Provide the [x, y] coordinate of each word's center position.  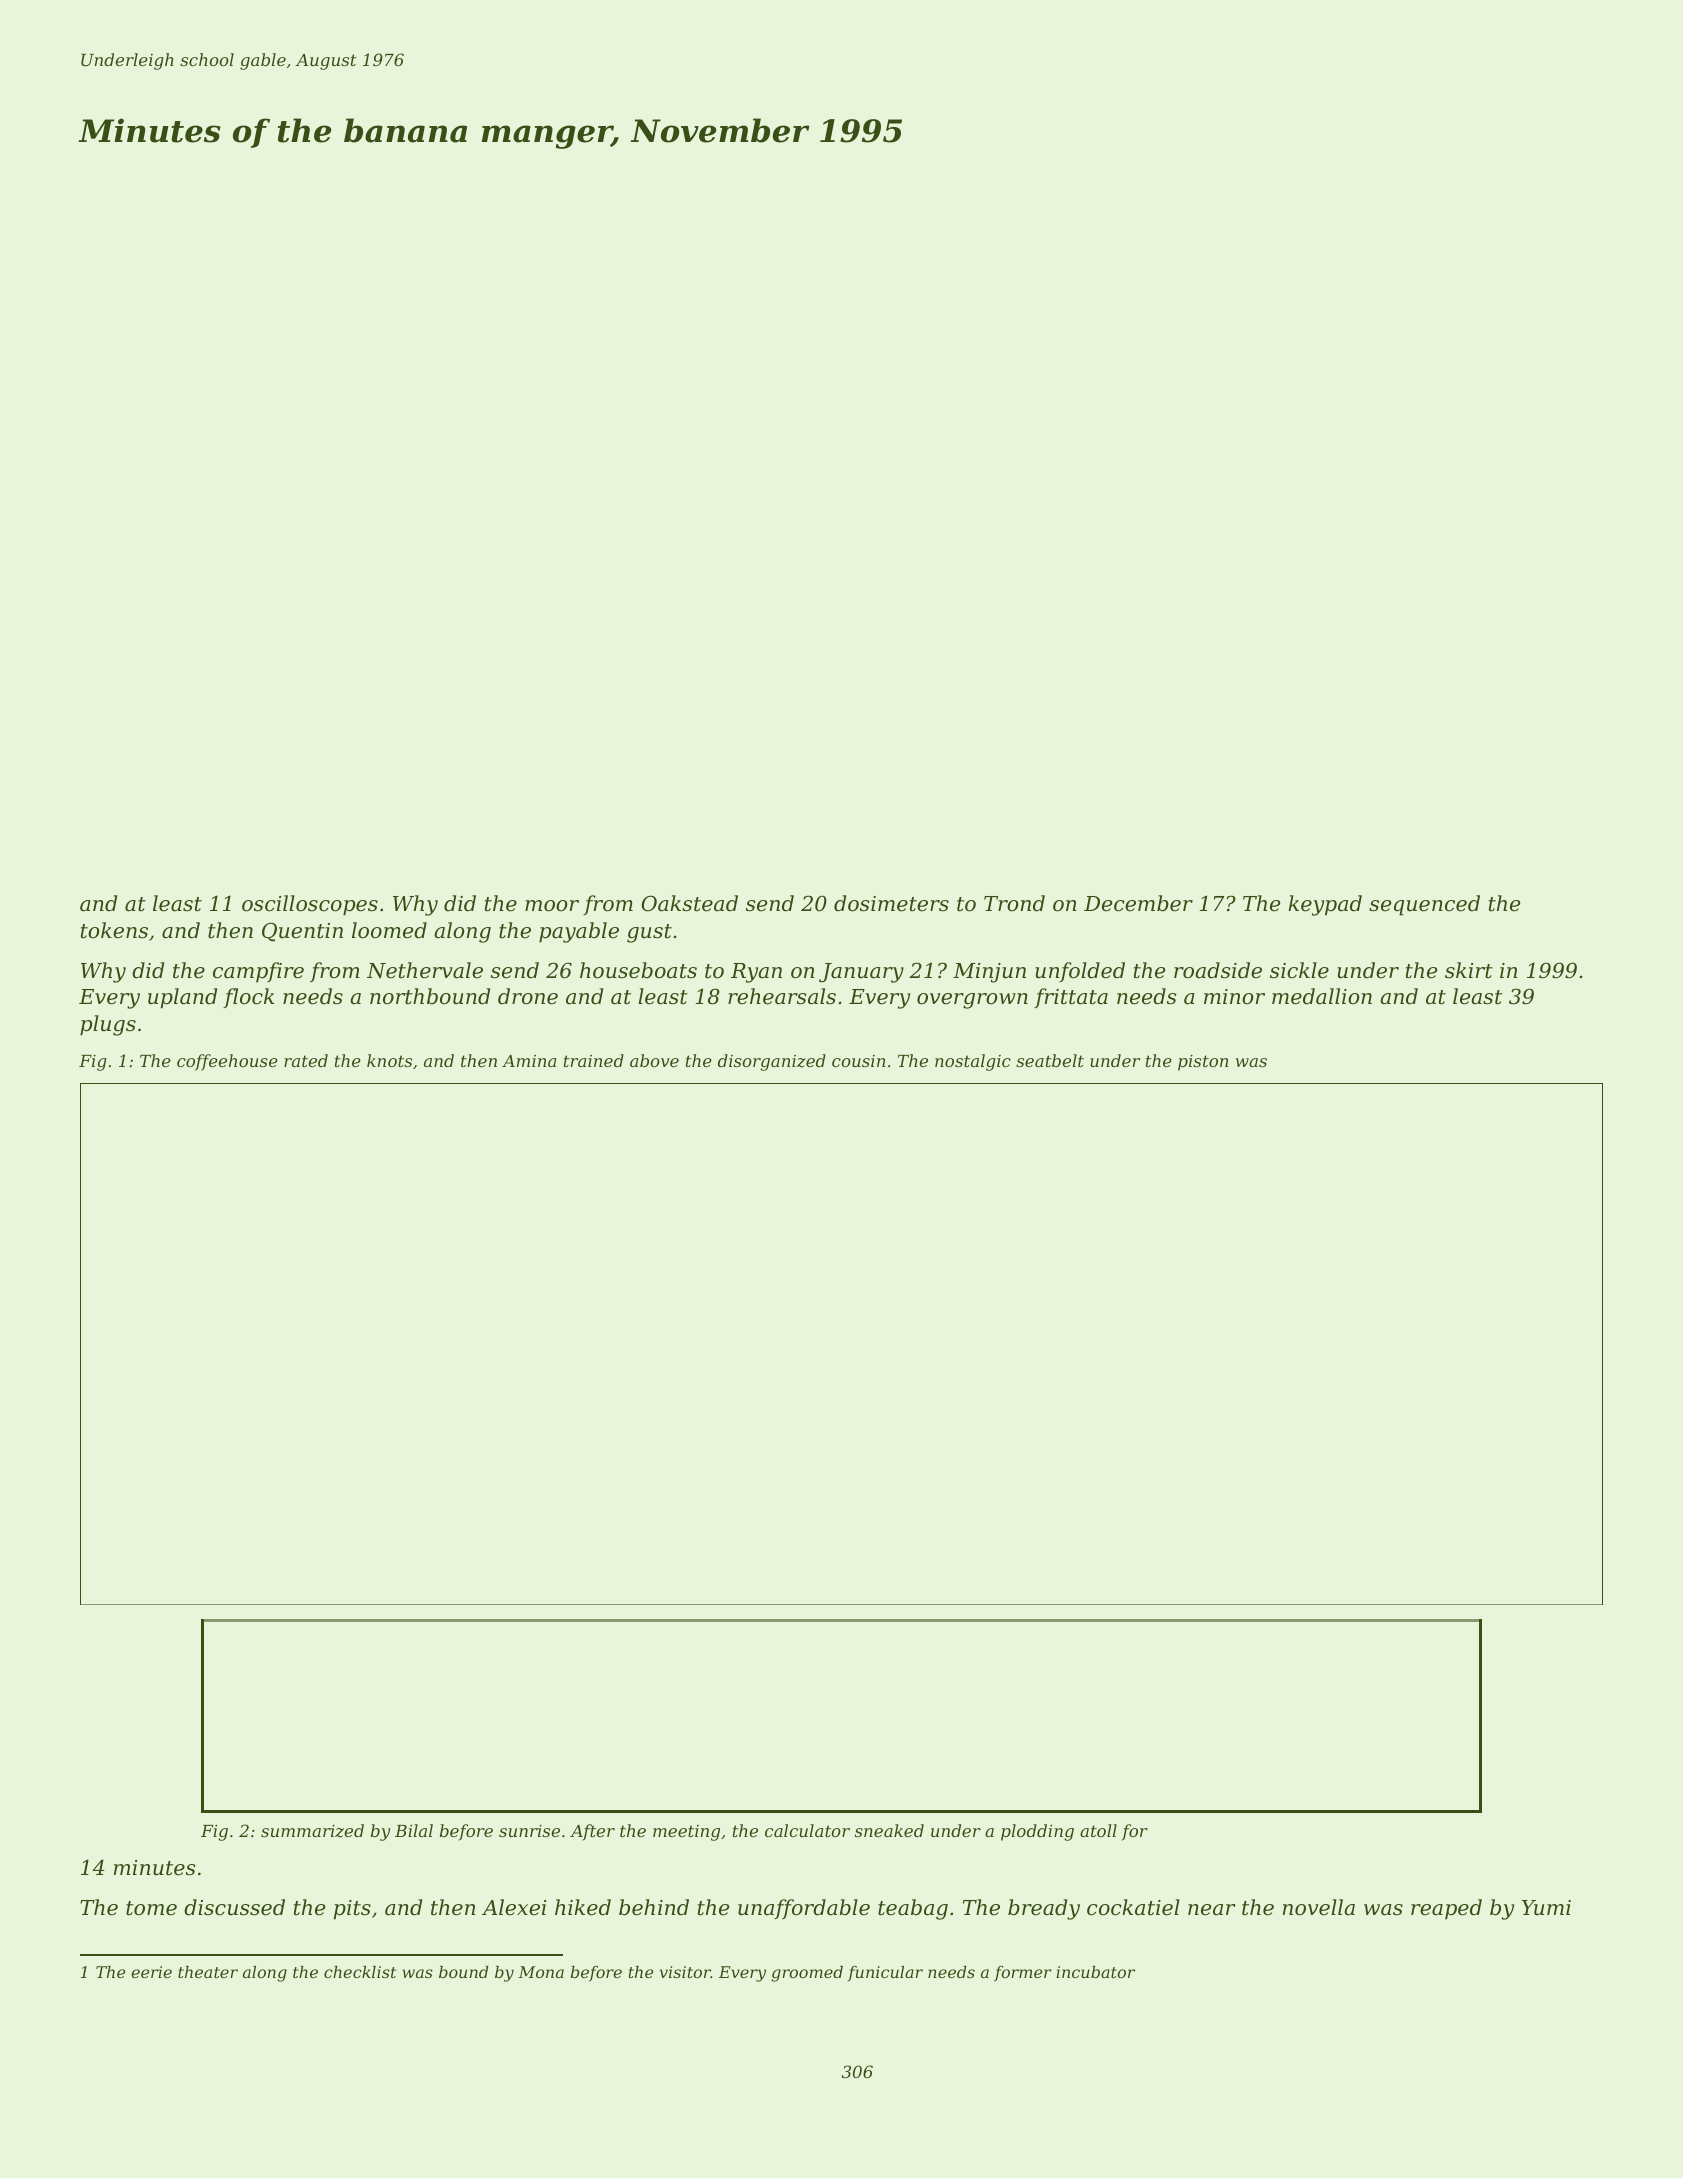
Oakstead [689, 903]
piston [1203, 1063]
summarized [312, 1831]
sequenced [1424, 905]
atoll [1098, 1830]
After [592, 1832]
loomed [389, 930]
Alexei [514, 1907]
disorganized [772, 1062]
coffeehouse [227, 1062]
